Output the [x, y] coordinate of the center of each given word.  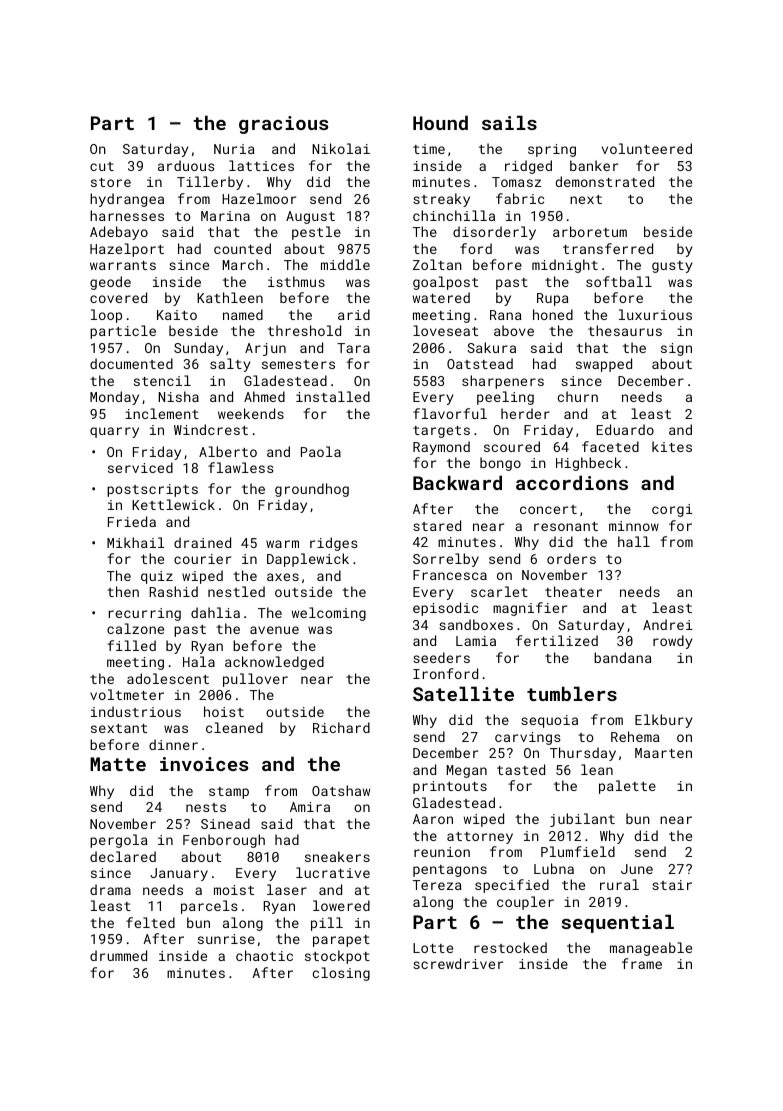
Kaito [177, 315]
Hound [440, 122]
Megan [467, 771]
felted [150, 922]
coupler [525, 903]
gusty [672, 267]
